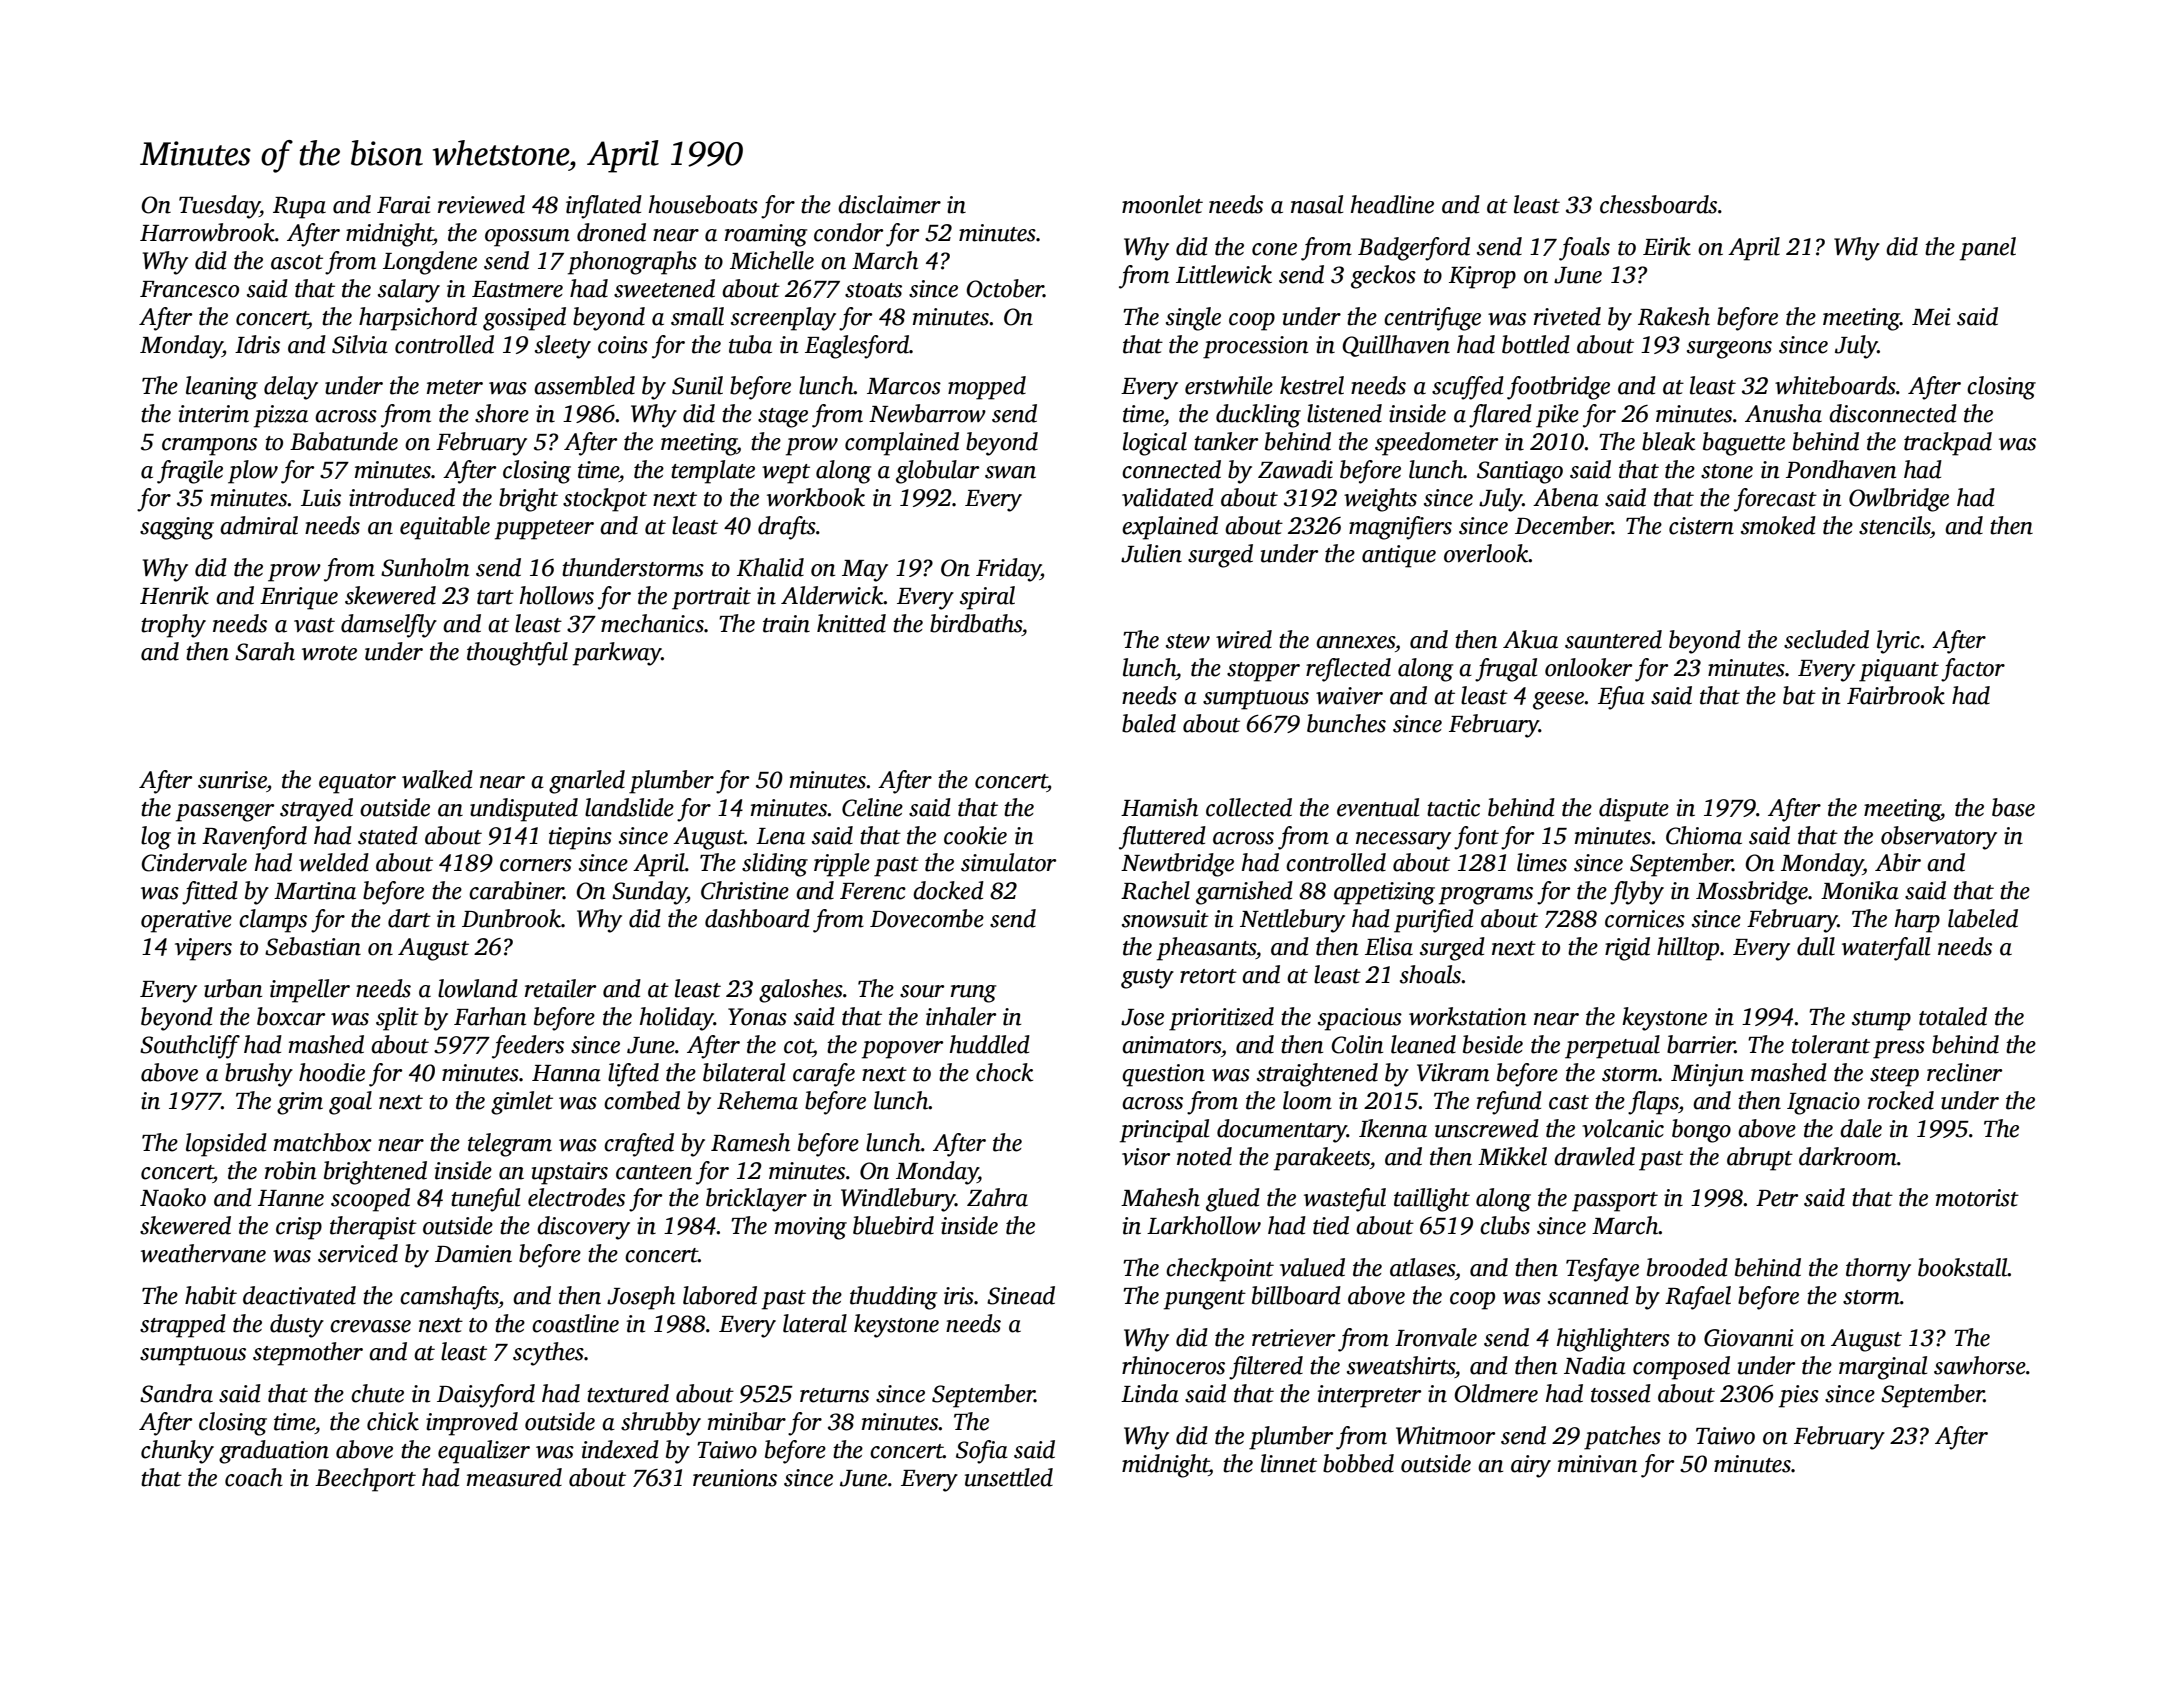 The image size is (2178, 1683). What do you see at coordinates (1777, 1198) in the page?
I see `Petr` at bounding box center [1777, 1198].
